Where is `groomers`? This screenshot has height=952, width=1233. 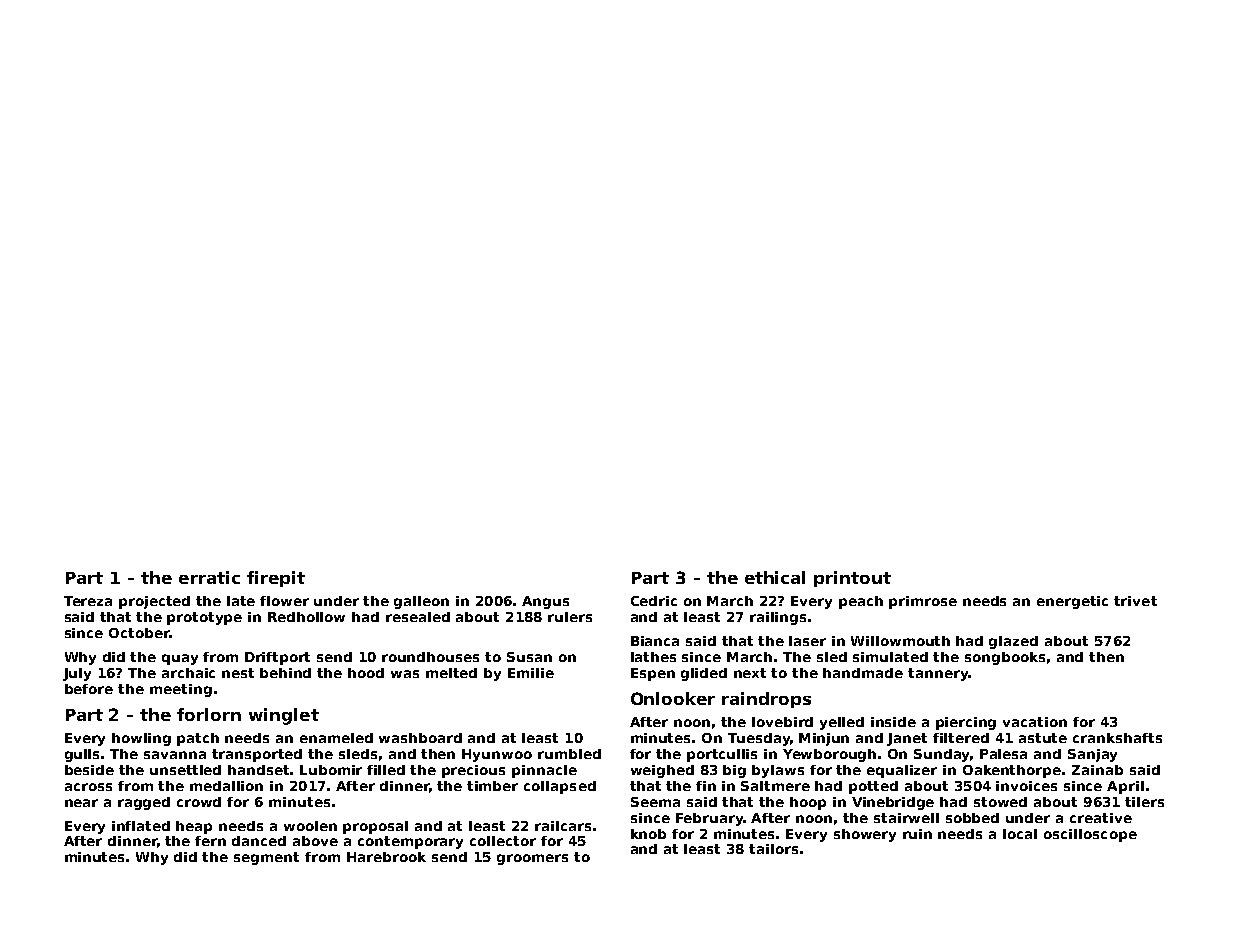 groomers is located at coordinates (532, 859).
